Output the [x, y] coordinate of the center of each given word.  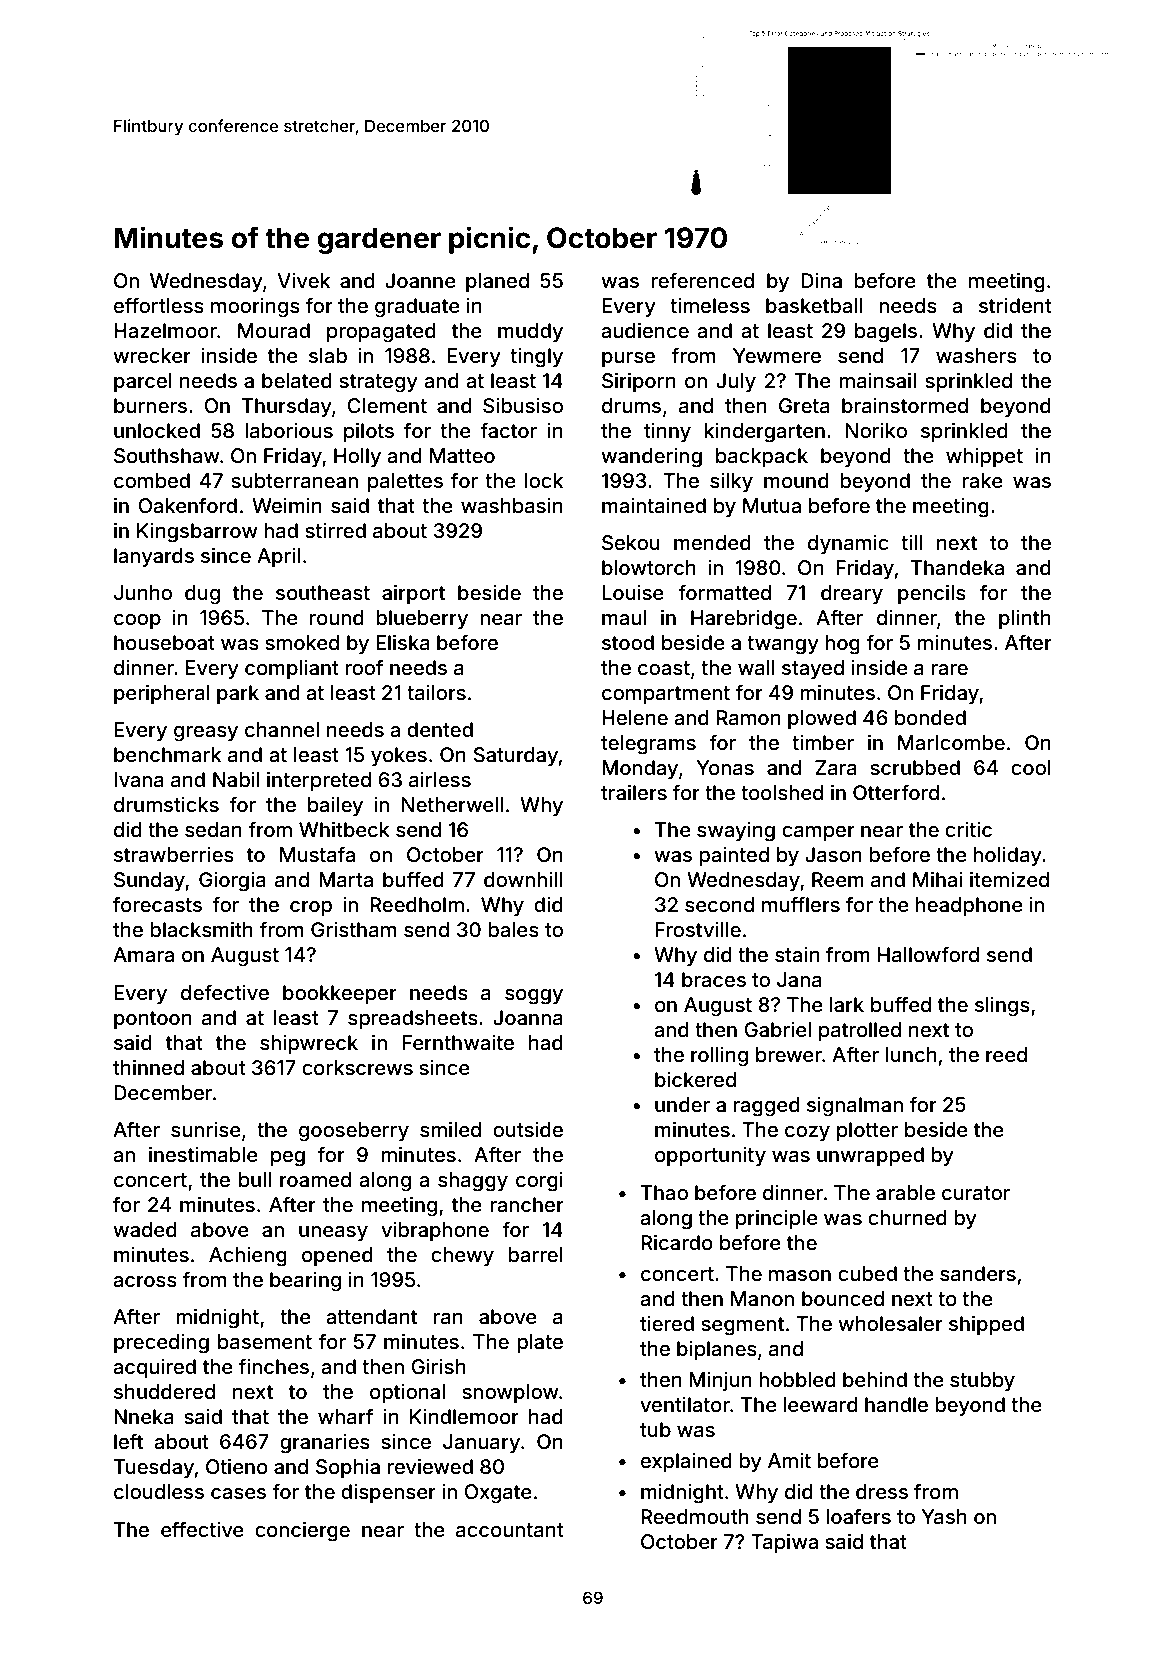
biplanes [717, 1350]
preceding [161, 1344]
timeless [710, 305]
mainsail [877, 380]
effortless [159, 305]
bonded [930, 717]
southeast [323, 592]
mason [800, 1275]
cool [1031, 767]
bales [513, 929]
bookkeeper [340, 994]
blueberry [422, 619]
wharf [346, 1416]
